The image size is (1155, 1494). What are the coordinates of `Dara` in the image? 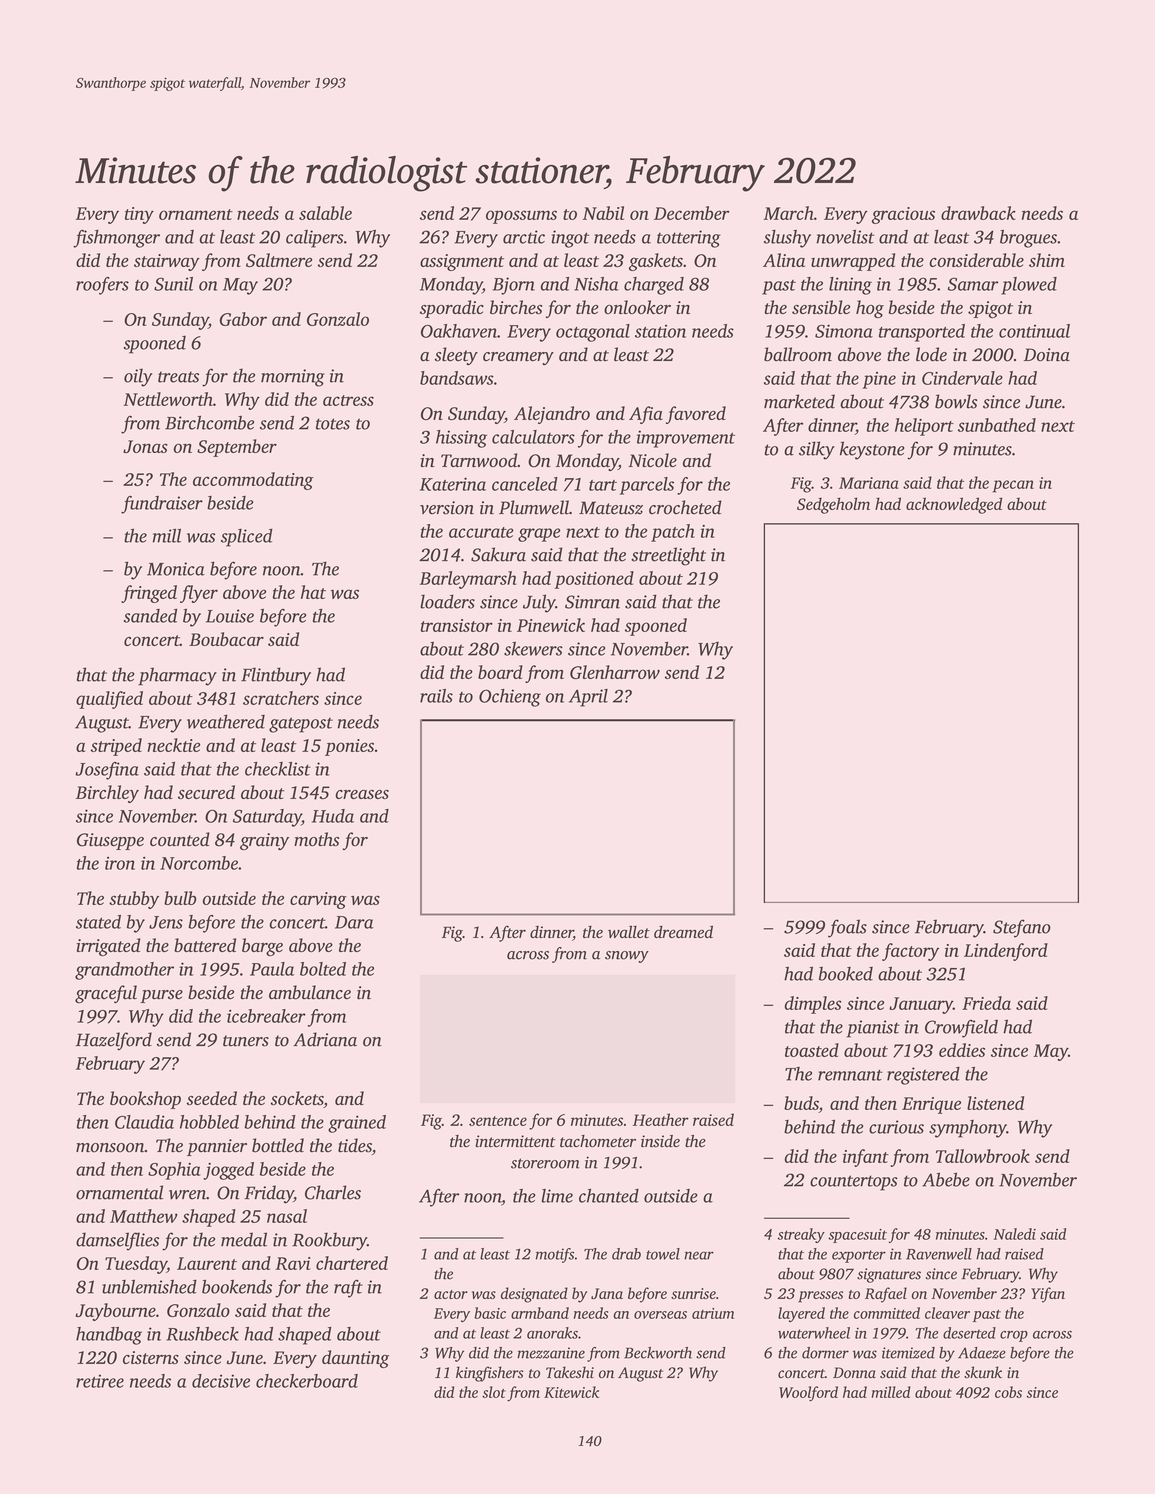 It's located at (354, 922).
